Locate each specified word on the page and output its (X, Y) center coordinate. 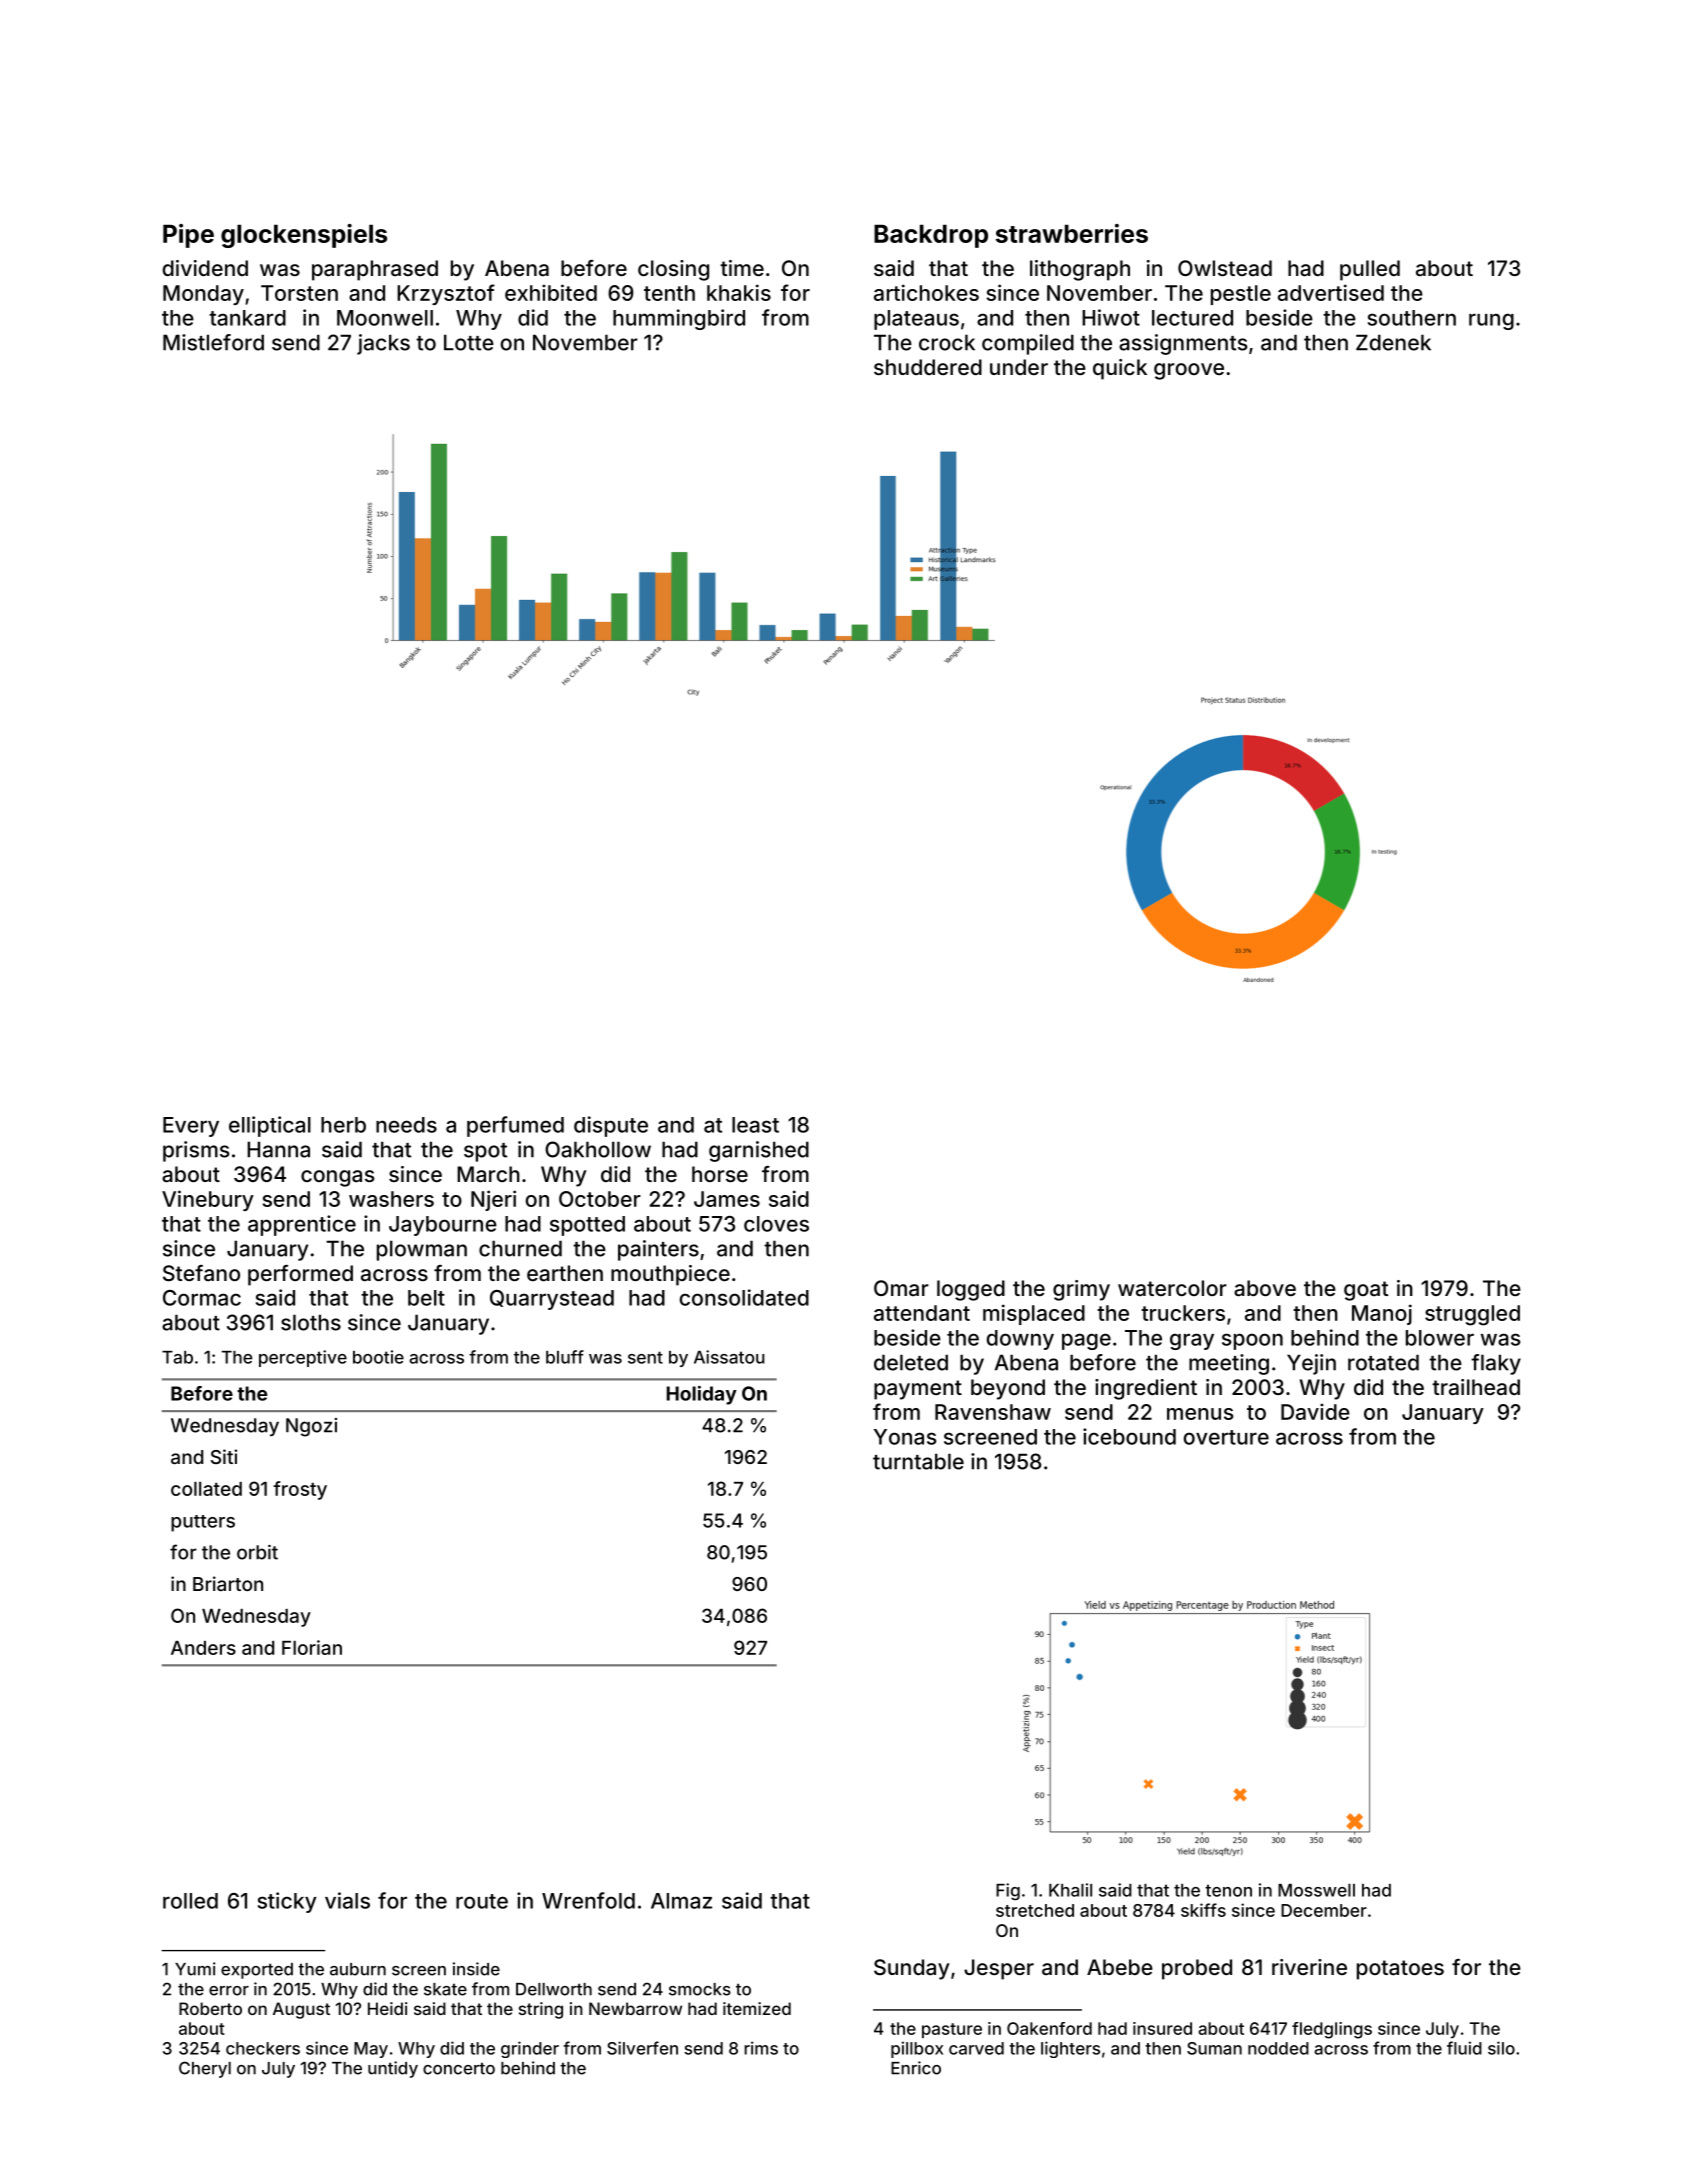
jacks (383, 344)
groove (1189, 371)
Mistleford (213, 342)
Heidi (387, 2008)
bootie (378, 1357)
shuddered (928, 367)
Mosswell (1316, 1890)
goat (1366, 1291)
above (1265, 1288)
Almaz (681, 1901)
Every (191, 1127)
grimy (1081, 1290)
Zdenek (1393, 342)
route (482, 1901)
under (1019, 367)
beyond (1008, 1389)
